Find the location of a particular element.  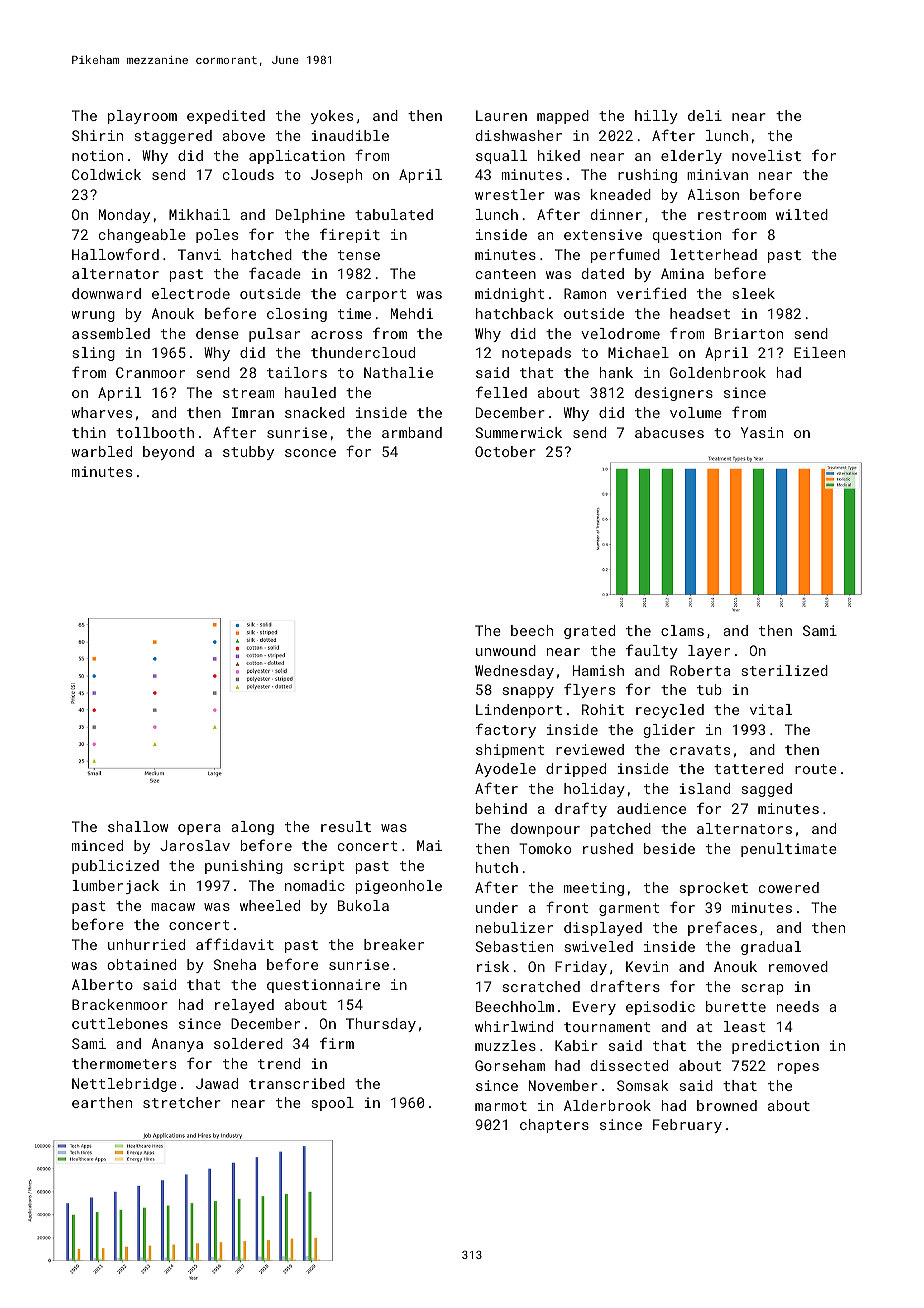

Nettlebridge is located at coordinates (124, 1085).
